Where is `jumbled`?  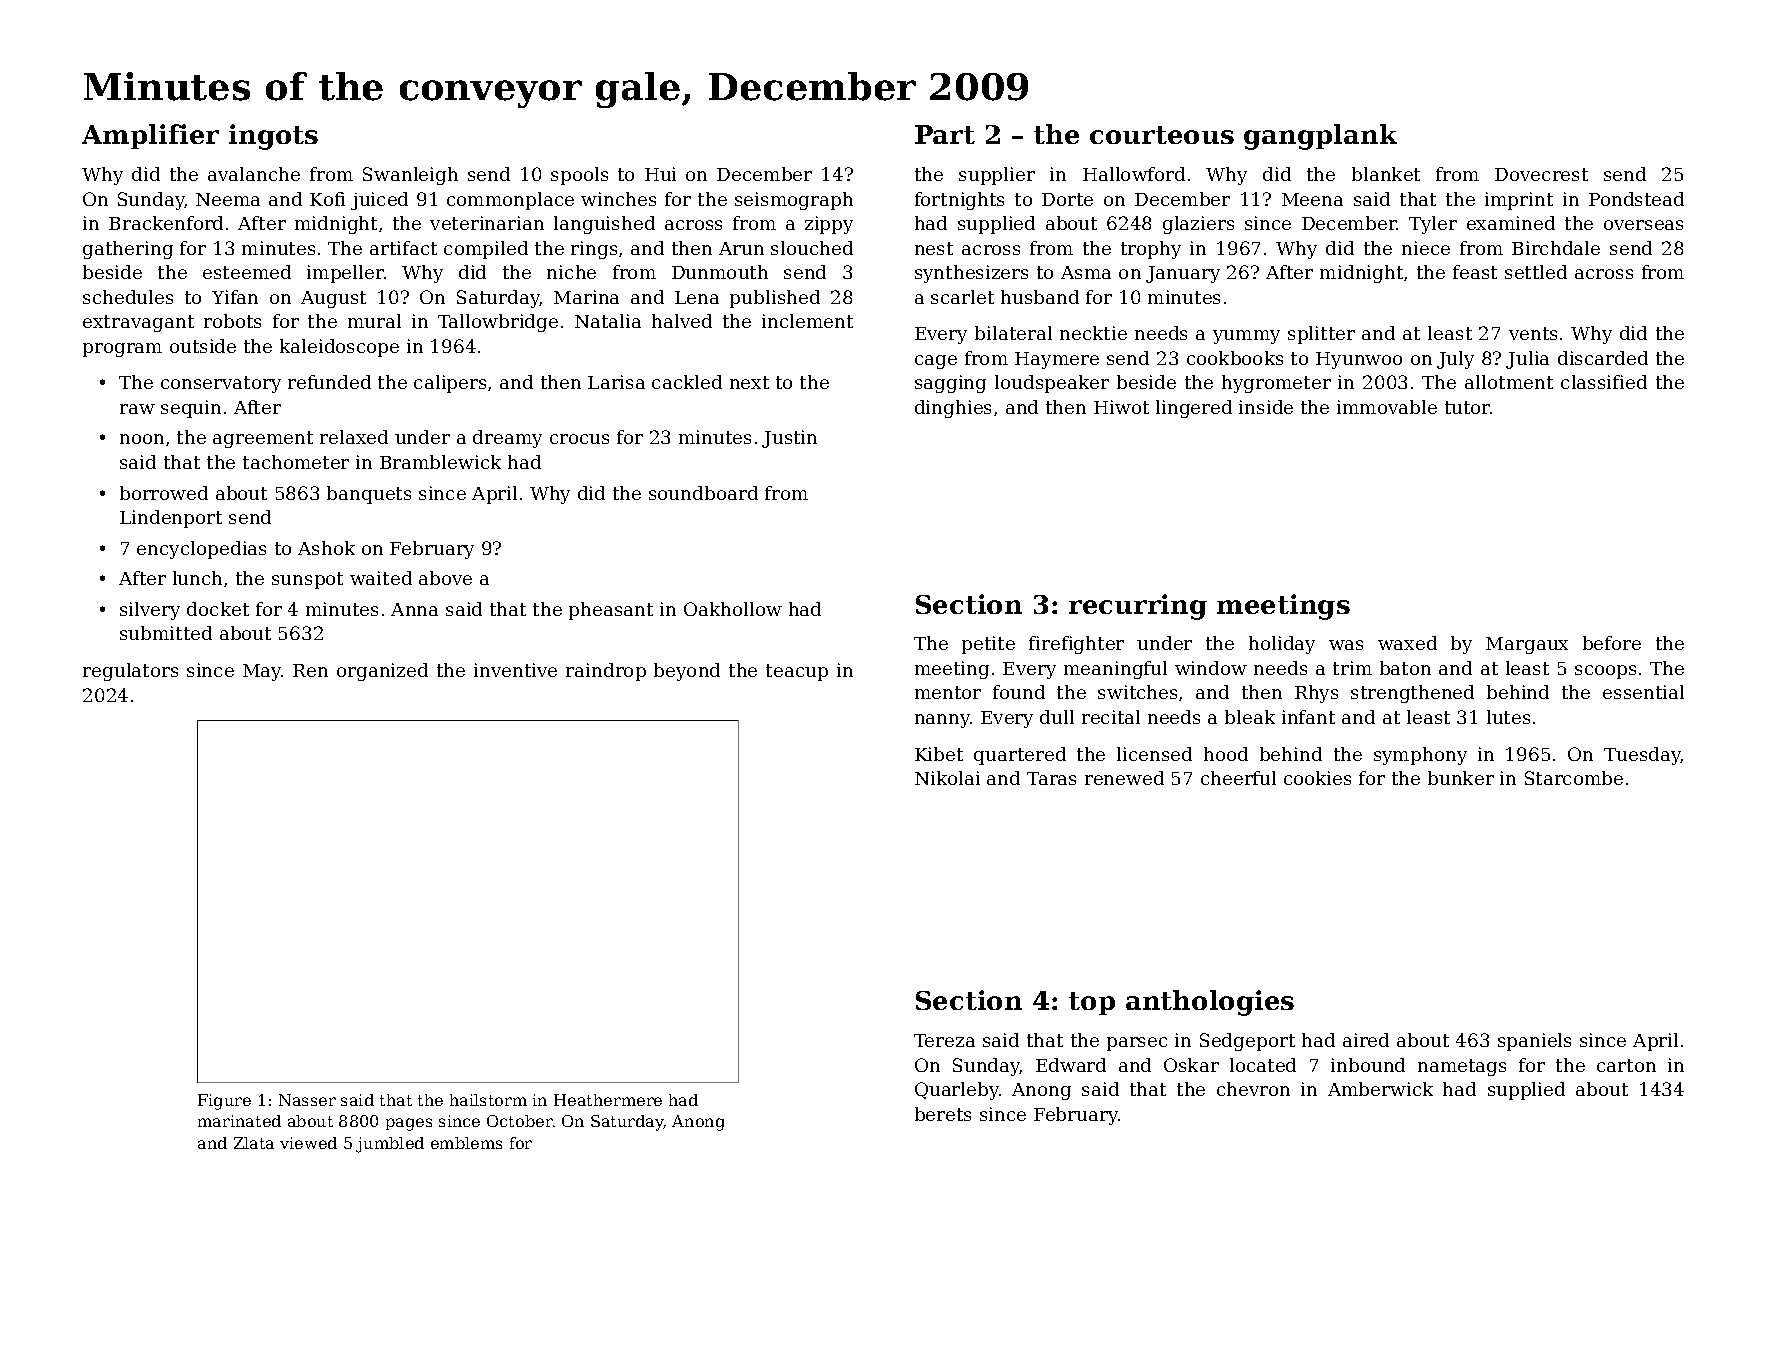
jumbled is located at coordinates (390, 1145).
